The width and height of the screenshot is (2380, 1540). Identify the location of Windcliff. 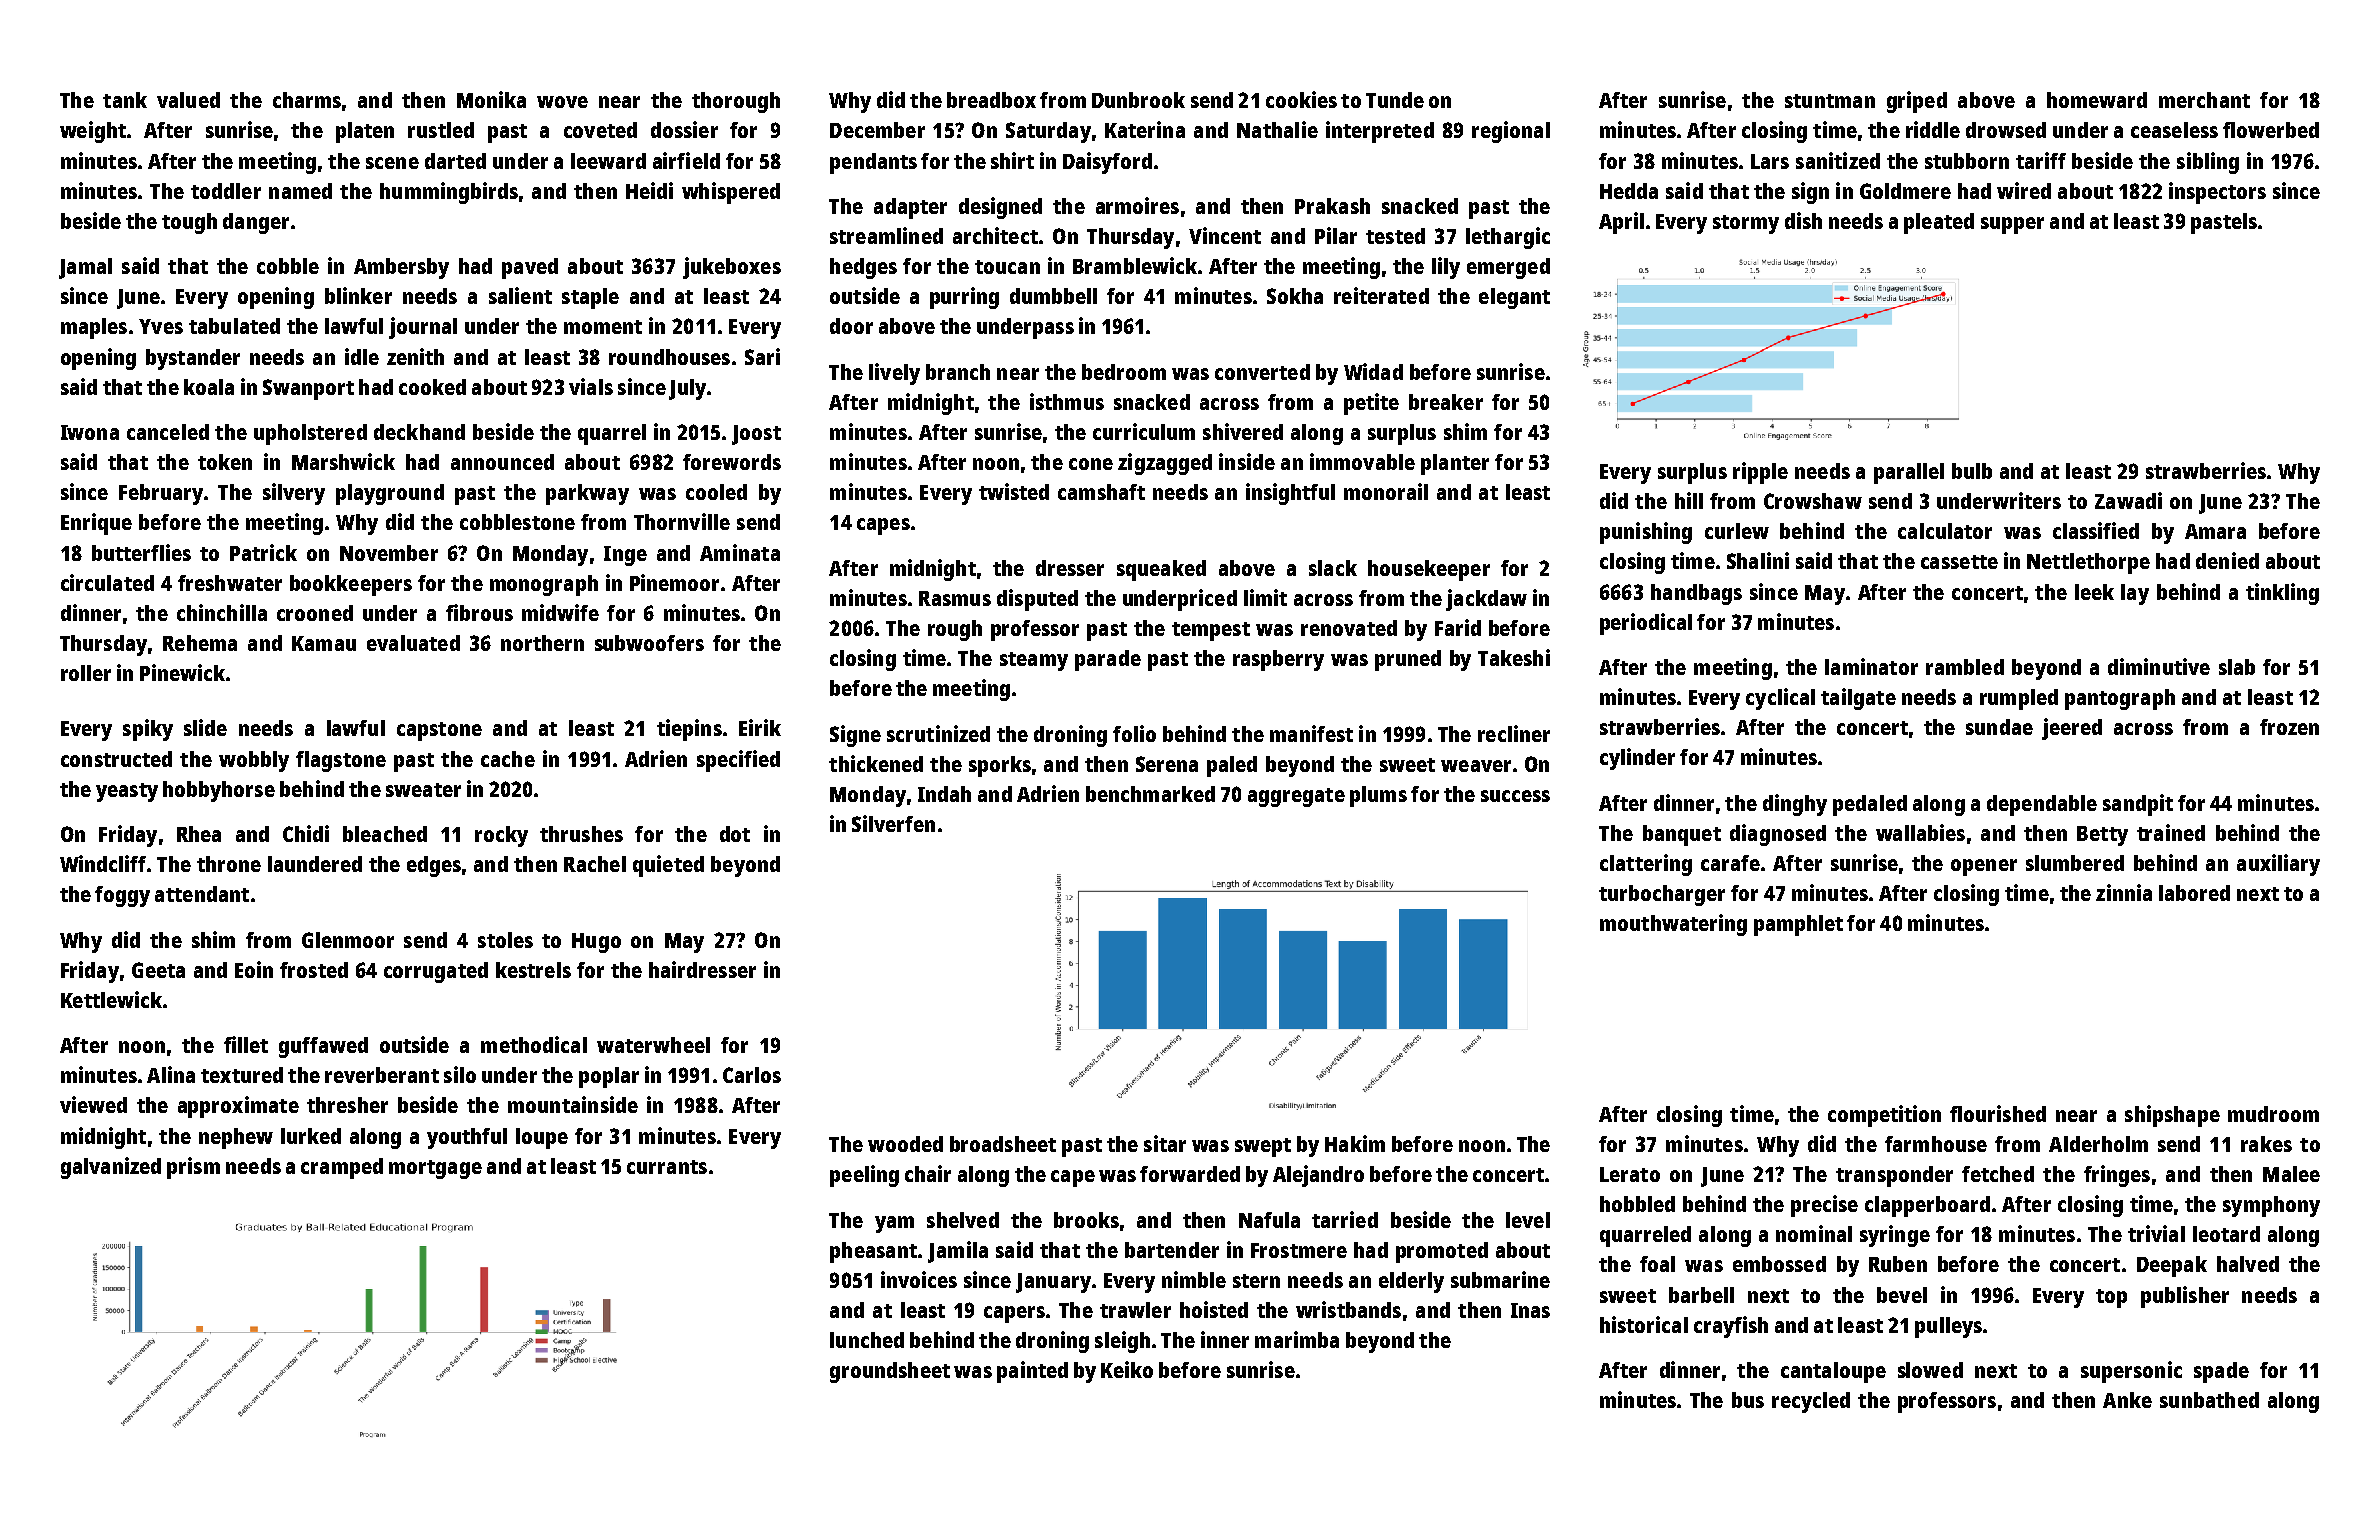
(103, 863).
